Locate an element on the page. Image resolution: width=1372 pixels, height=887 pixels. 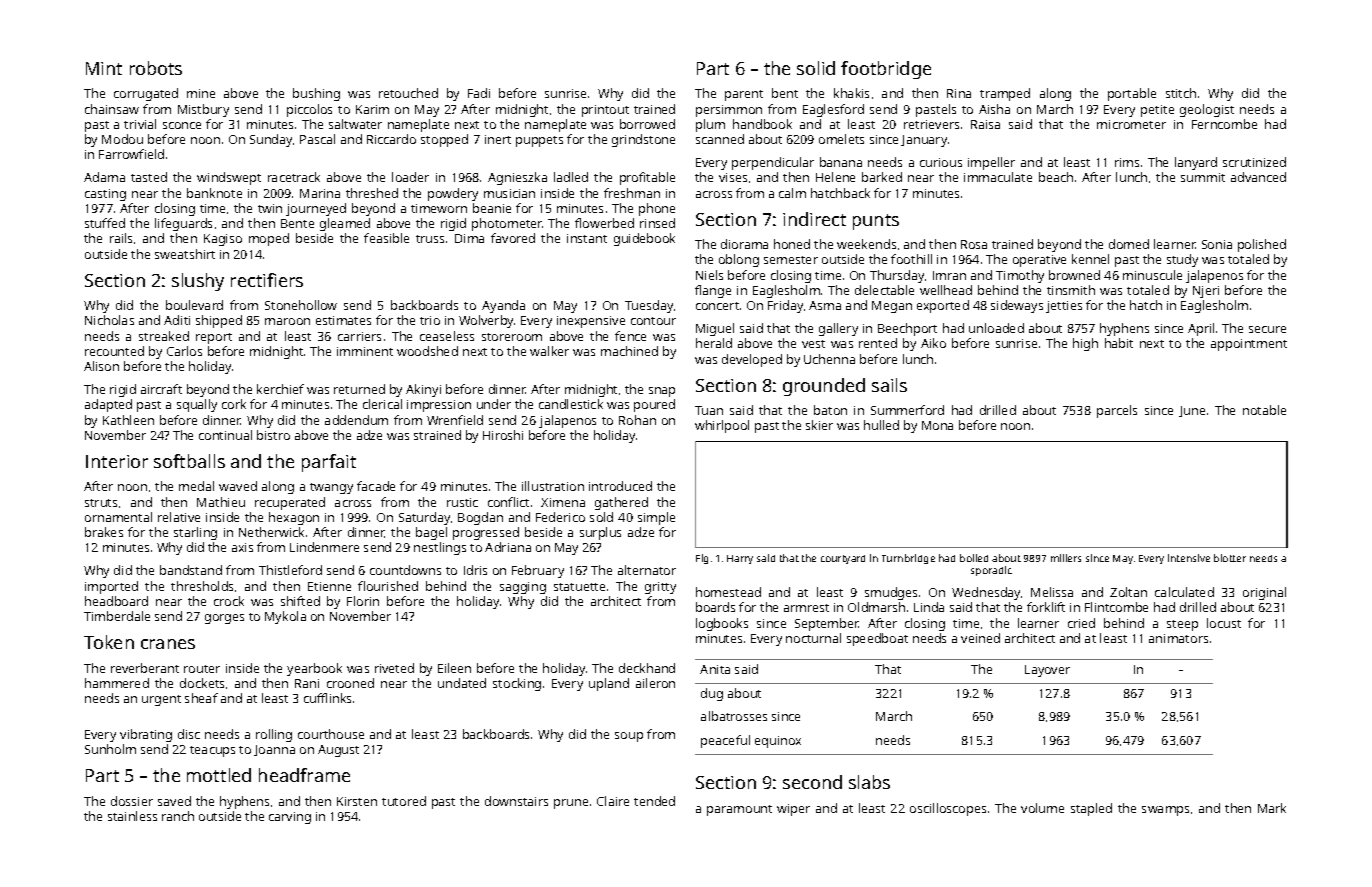
steep is located at coordinates (1182, 625).
